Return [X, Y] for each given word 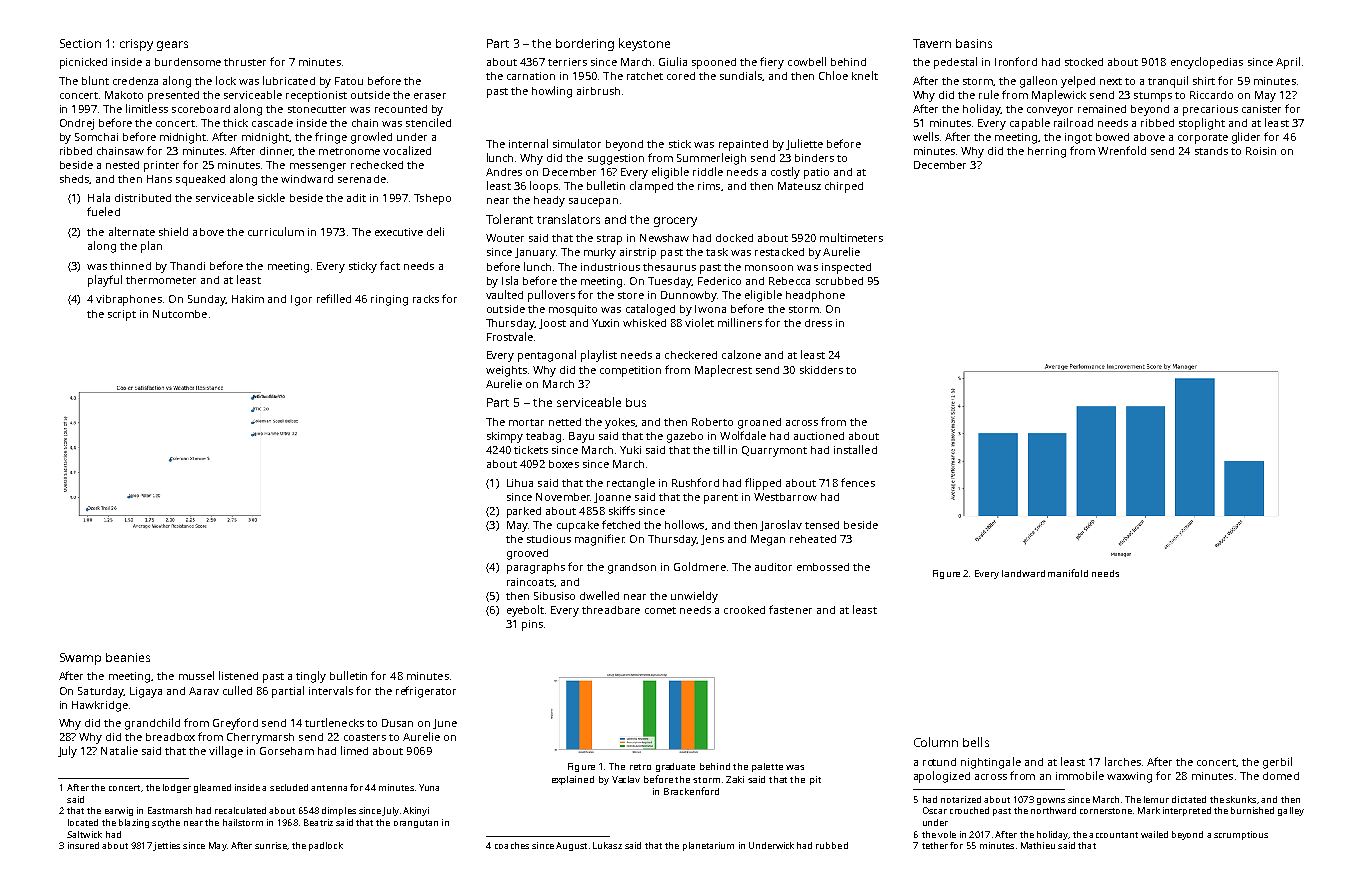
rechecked [377, 165]
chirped [844, 187]
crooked [744, 610]
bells [976, 742]
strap [609, 240]
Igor [301, 300]
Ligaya [146, 692]
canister [1261, 109]
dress [818, 323]
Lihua [520, 483]
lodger [177, 788]
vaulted [504, 294]
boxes [564, 464]
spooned [714, 63]
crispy [136, 45]
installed [855, 449]
